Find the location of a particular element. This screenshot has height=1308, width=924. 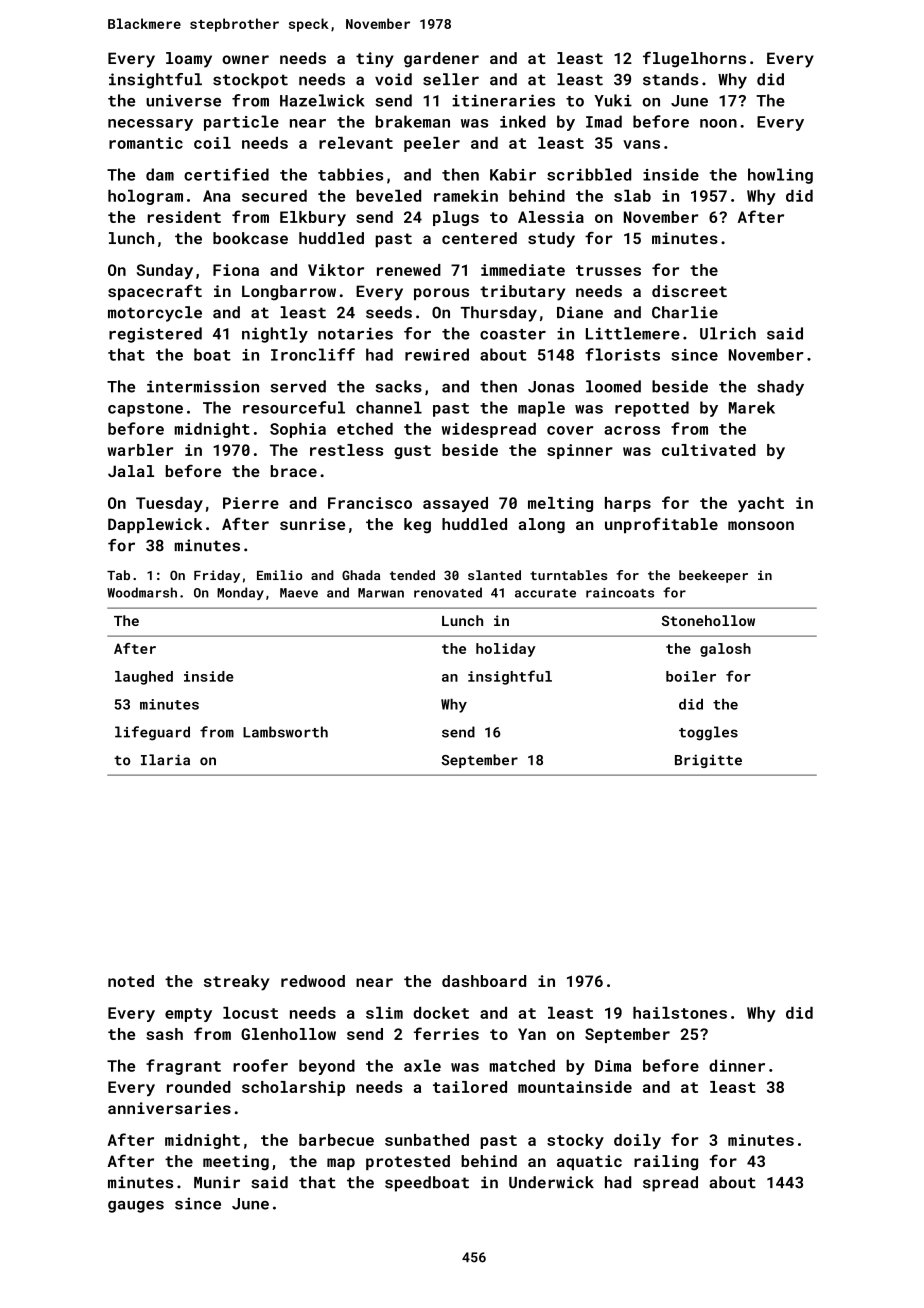

yacht is located at coordinates (761, 504).
